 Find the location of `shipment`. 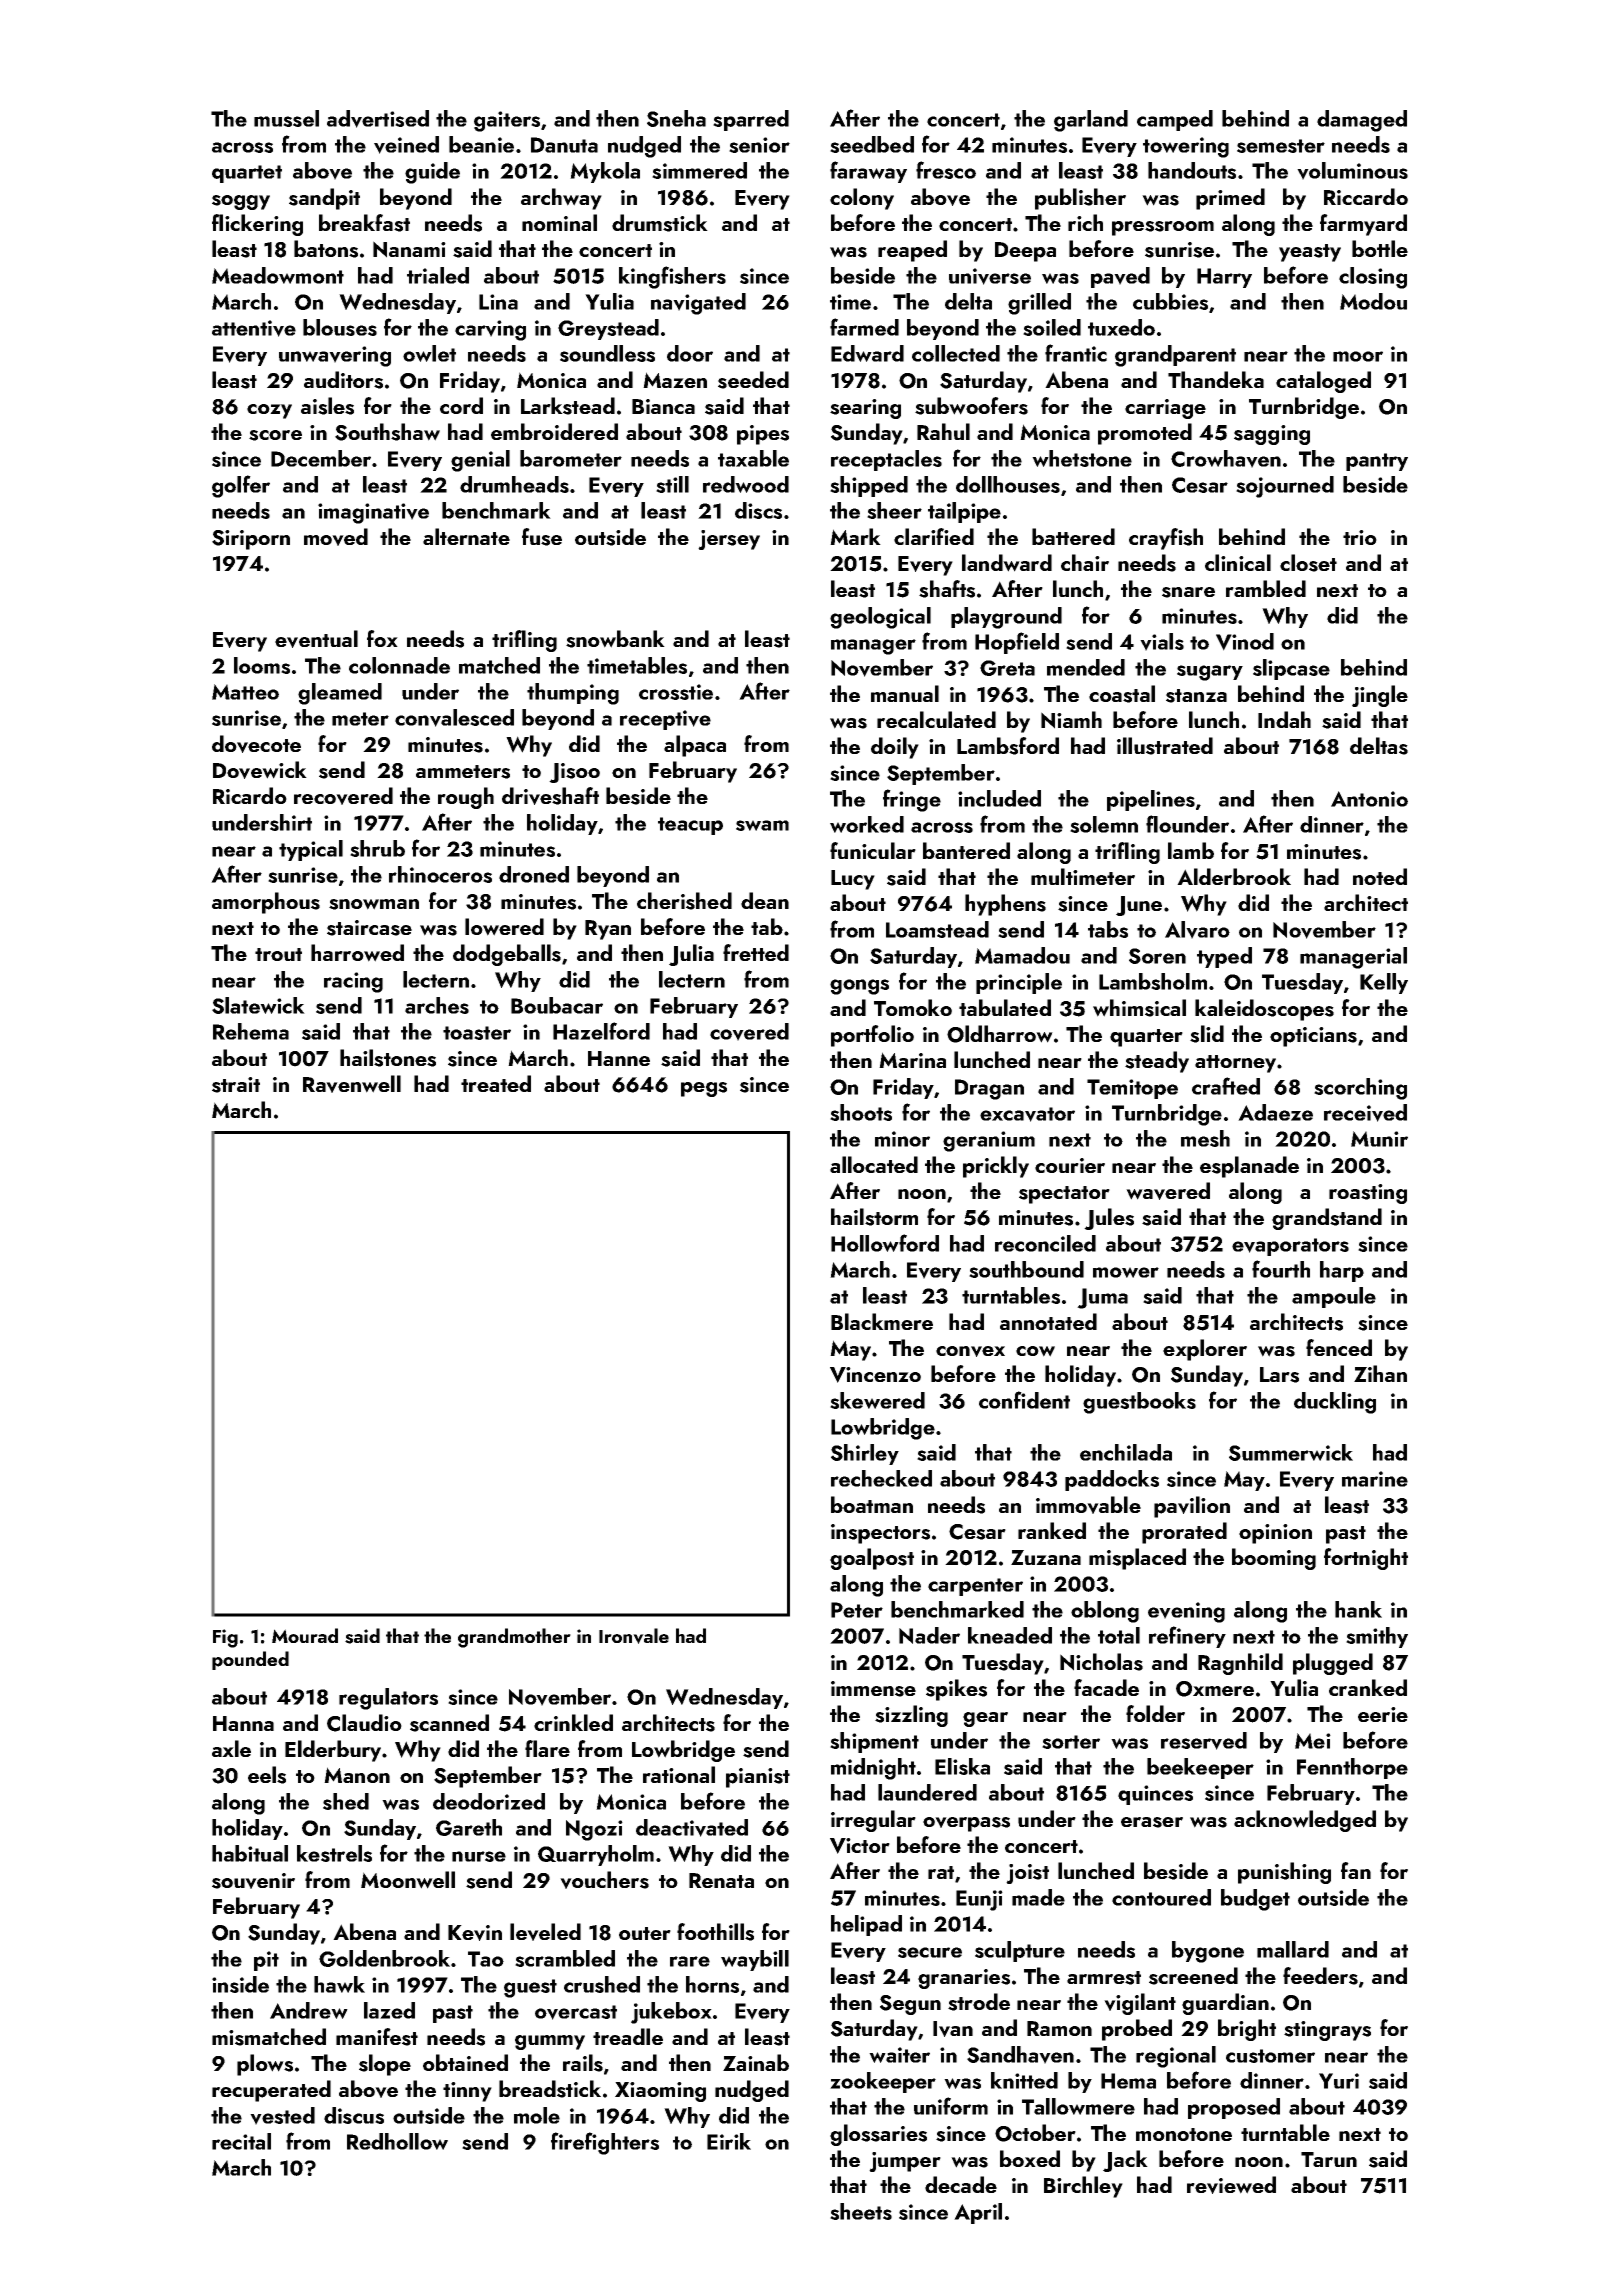

shipment is located at coordinates (874, 1742).
